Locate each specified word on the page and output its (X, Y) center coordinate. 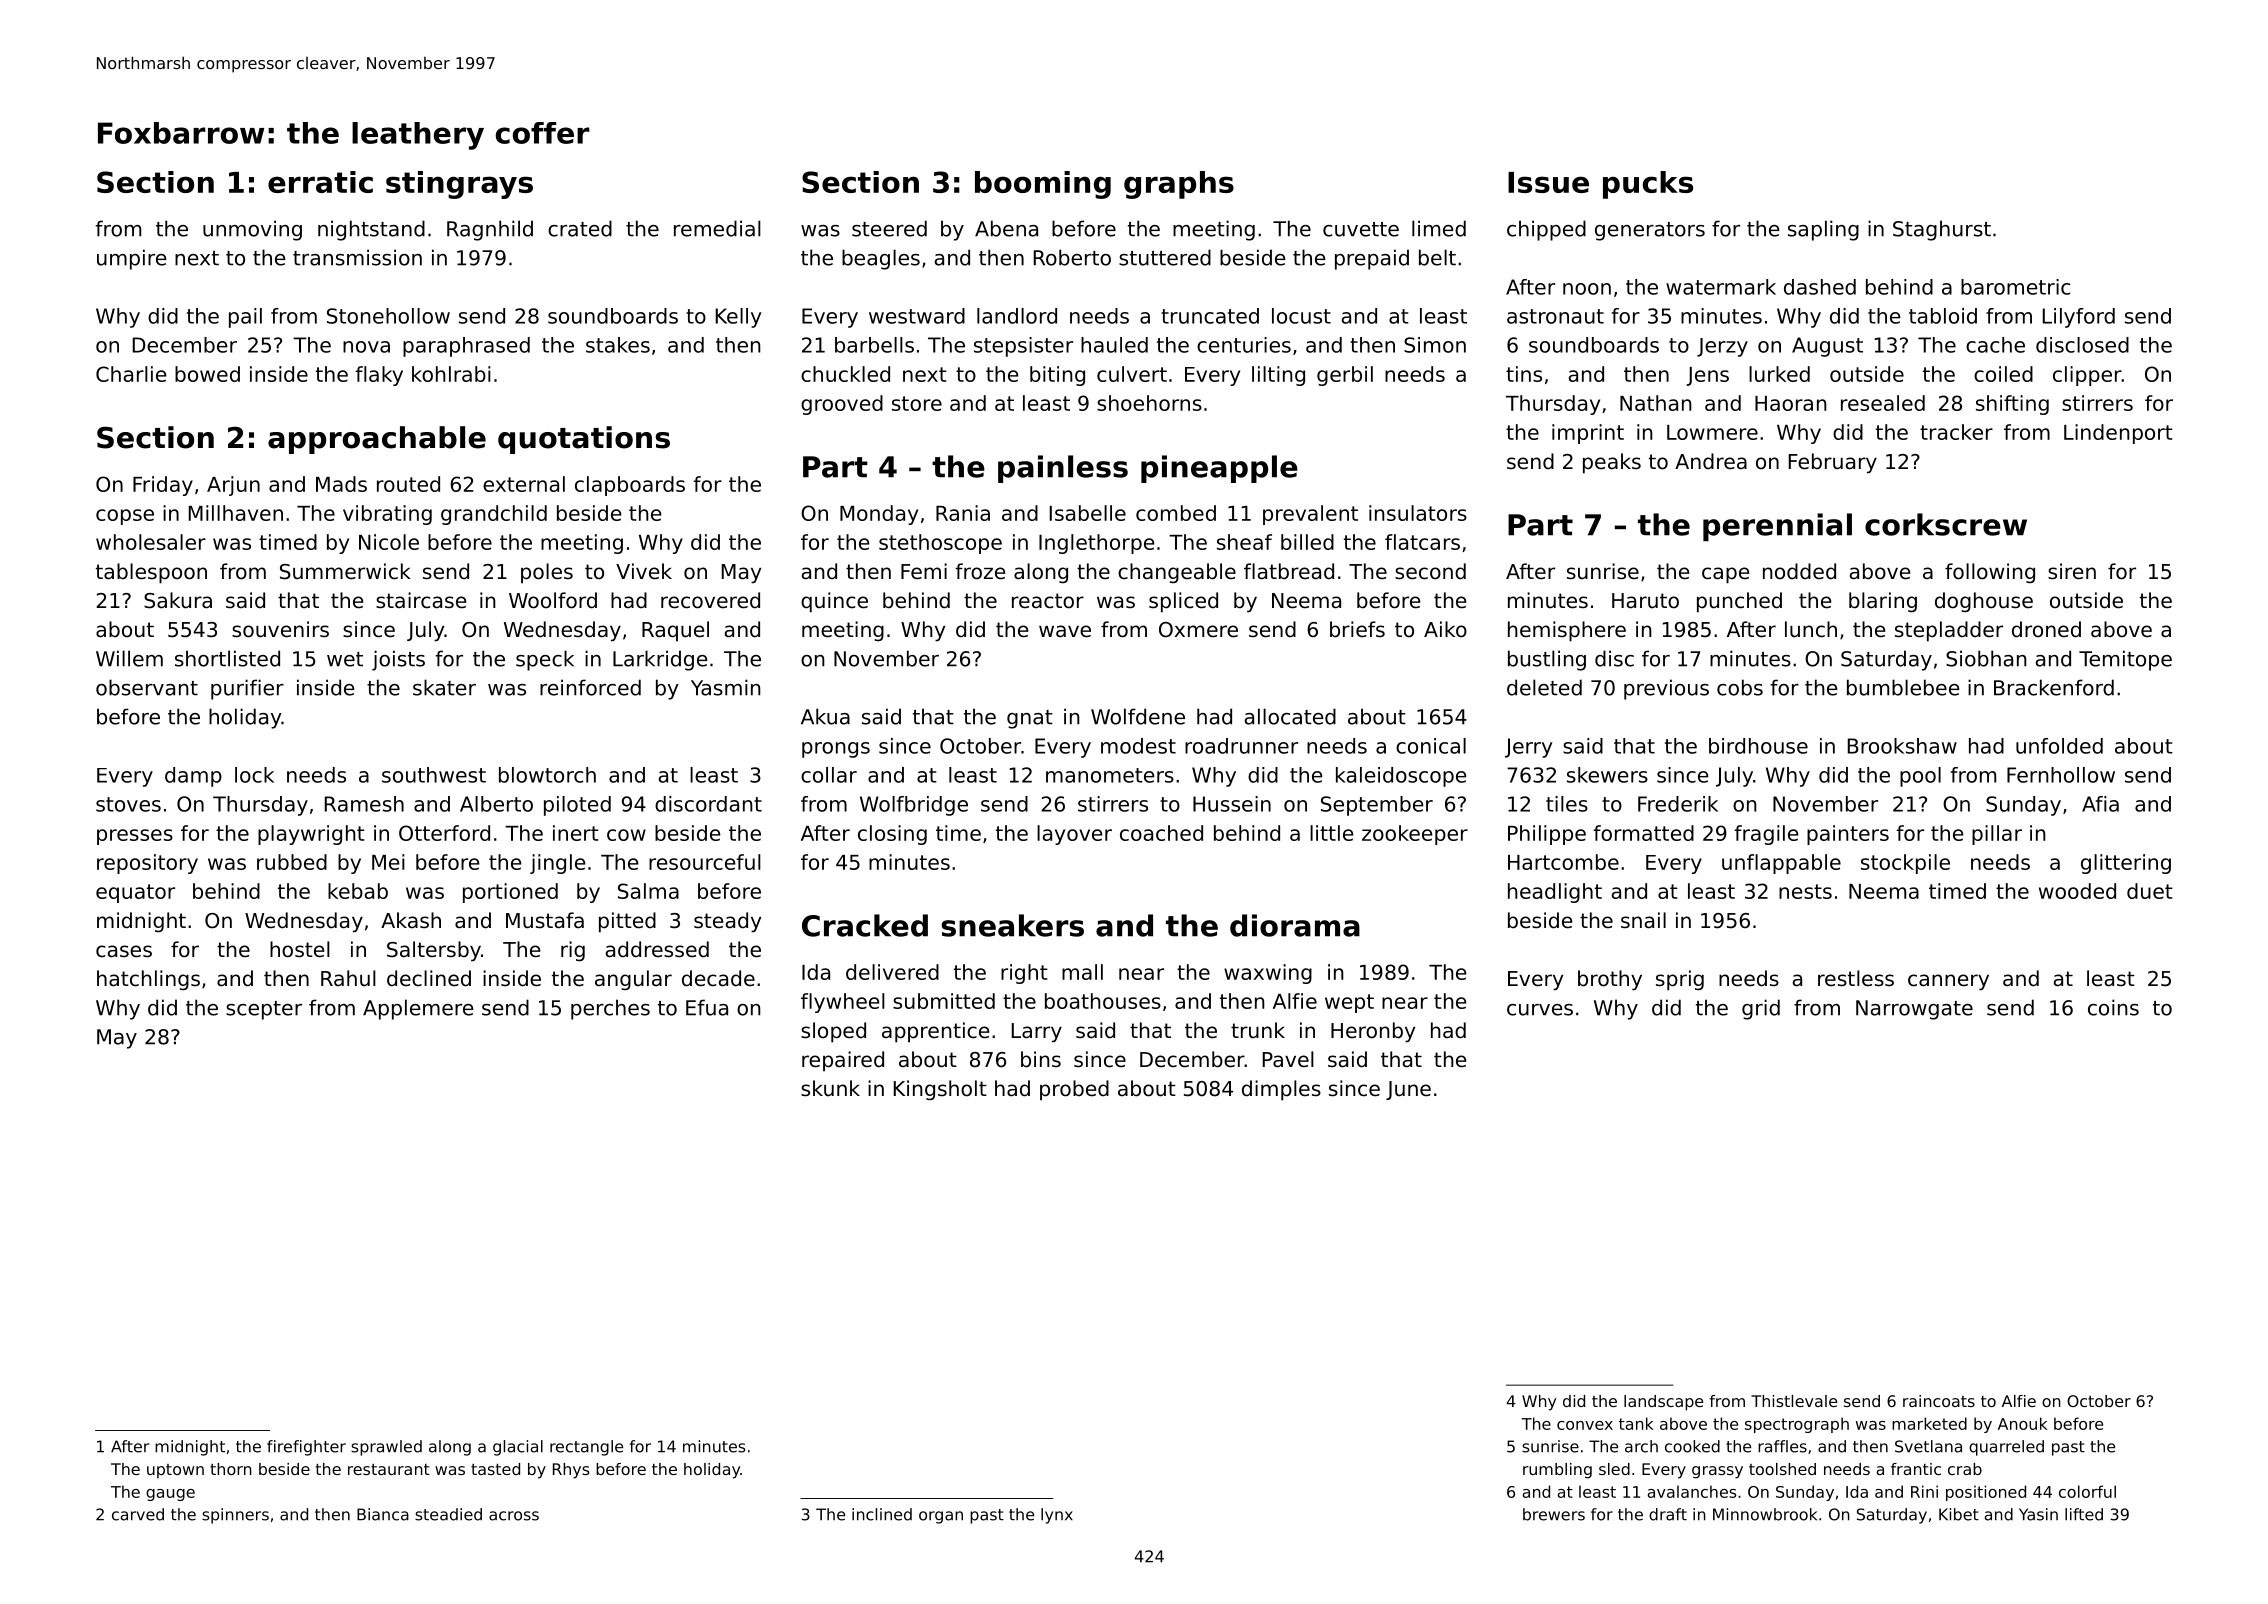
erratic (320, 182)
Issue (1548, 182)
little (1331, 833)
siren (2072, 571)
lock (254, 775)
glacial (518, 1448)
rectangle (586, 1448)
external (524, 484)
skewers (1607, 775)
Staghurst (1942, 230)
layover (1074, 835)
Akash (411, 920)
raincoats (1939, 1401)
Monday (879, 515)
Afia (2100, 804)
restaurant (389, 1469)
